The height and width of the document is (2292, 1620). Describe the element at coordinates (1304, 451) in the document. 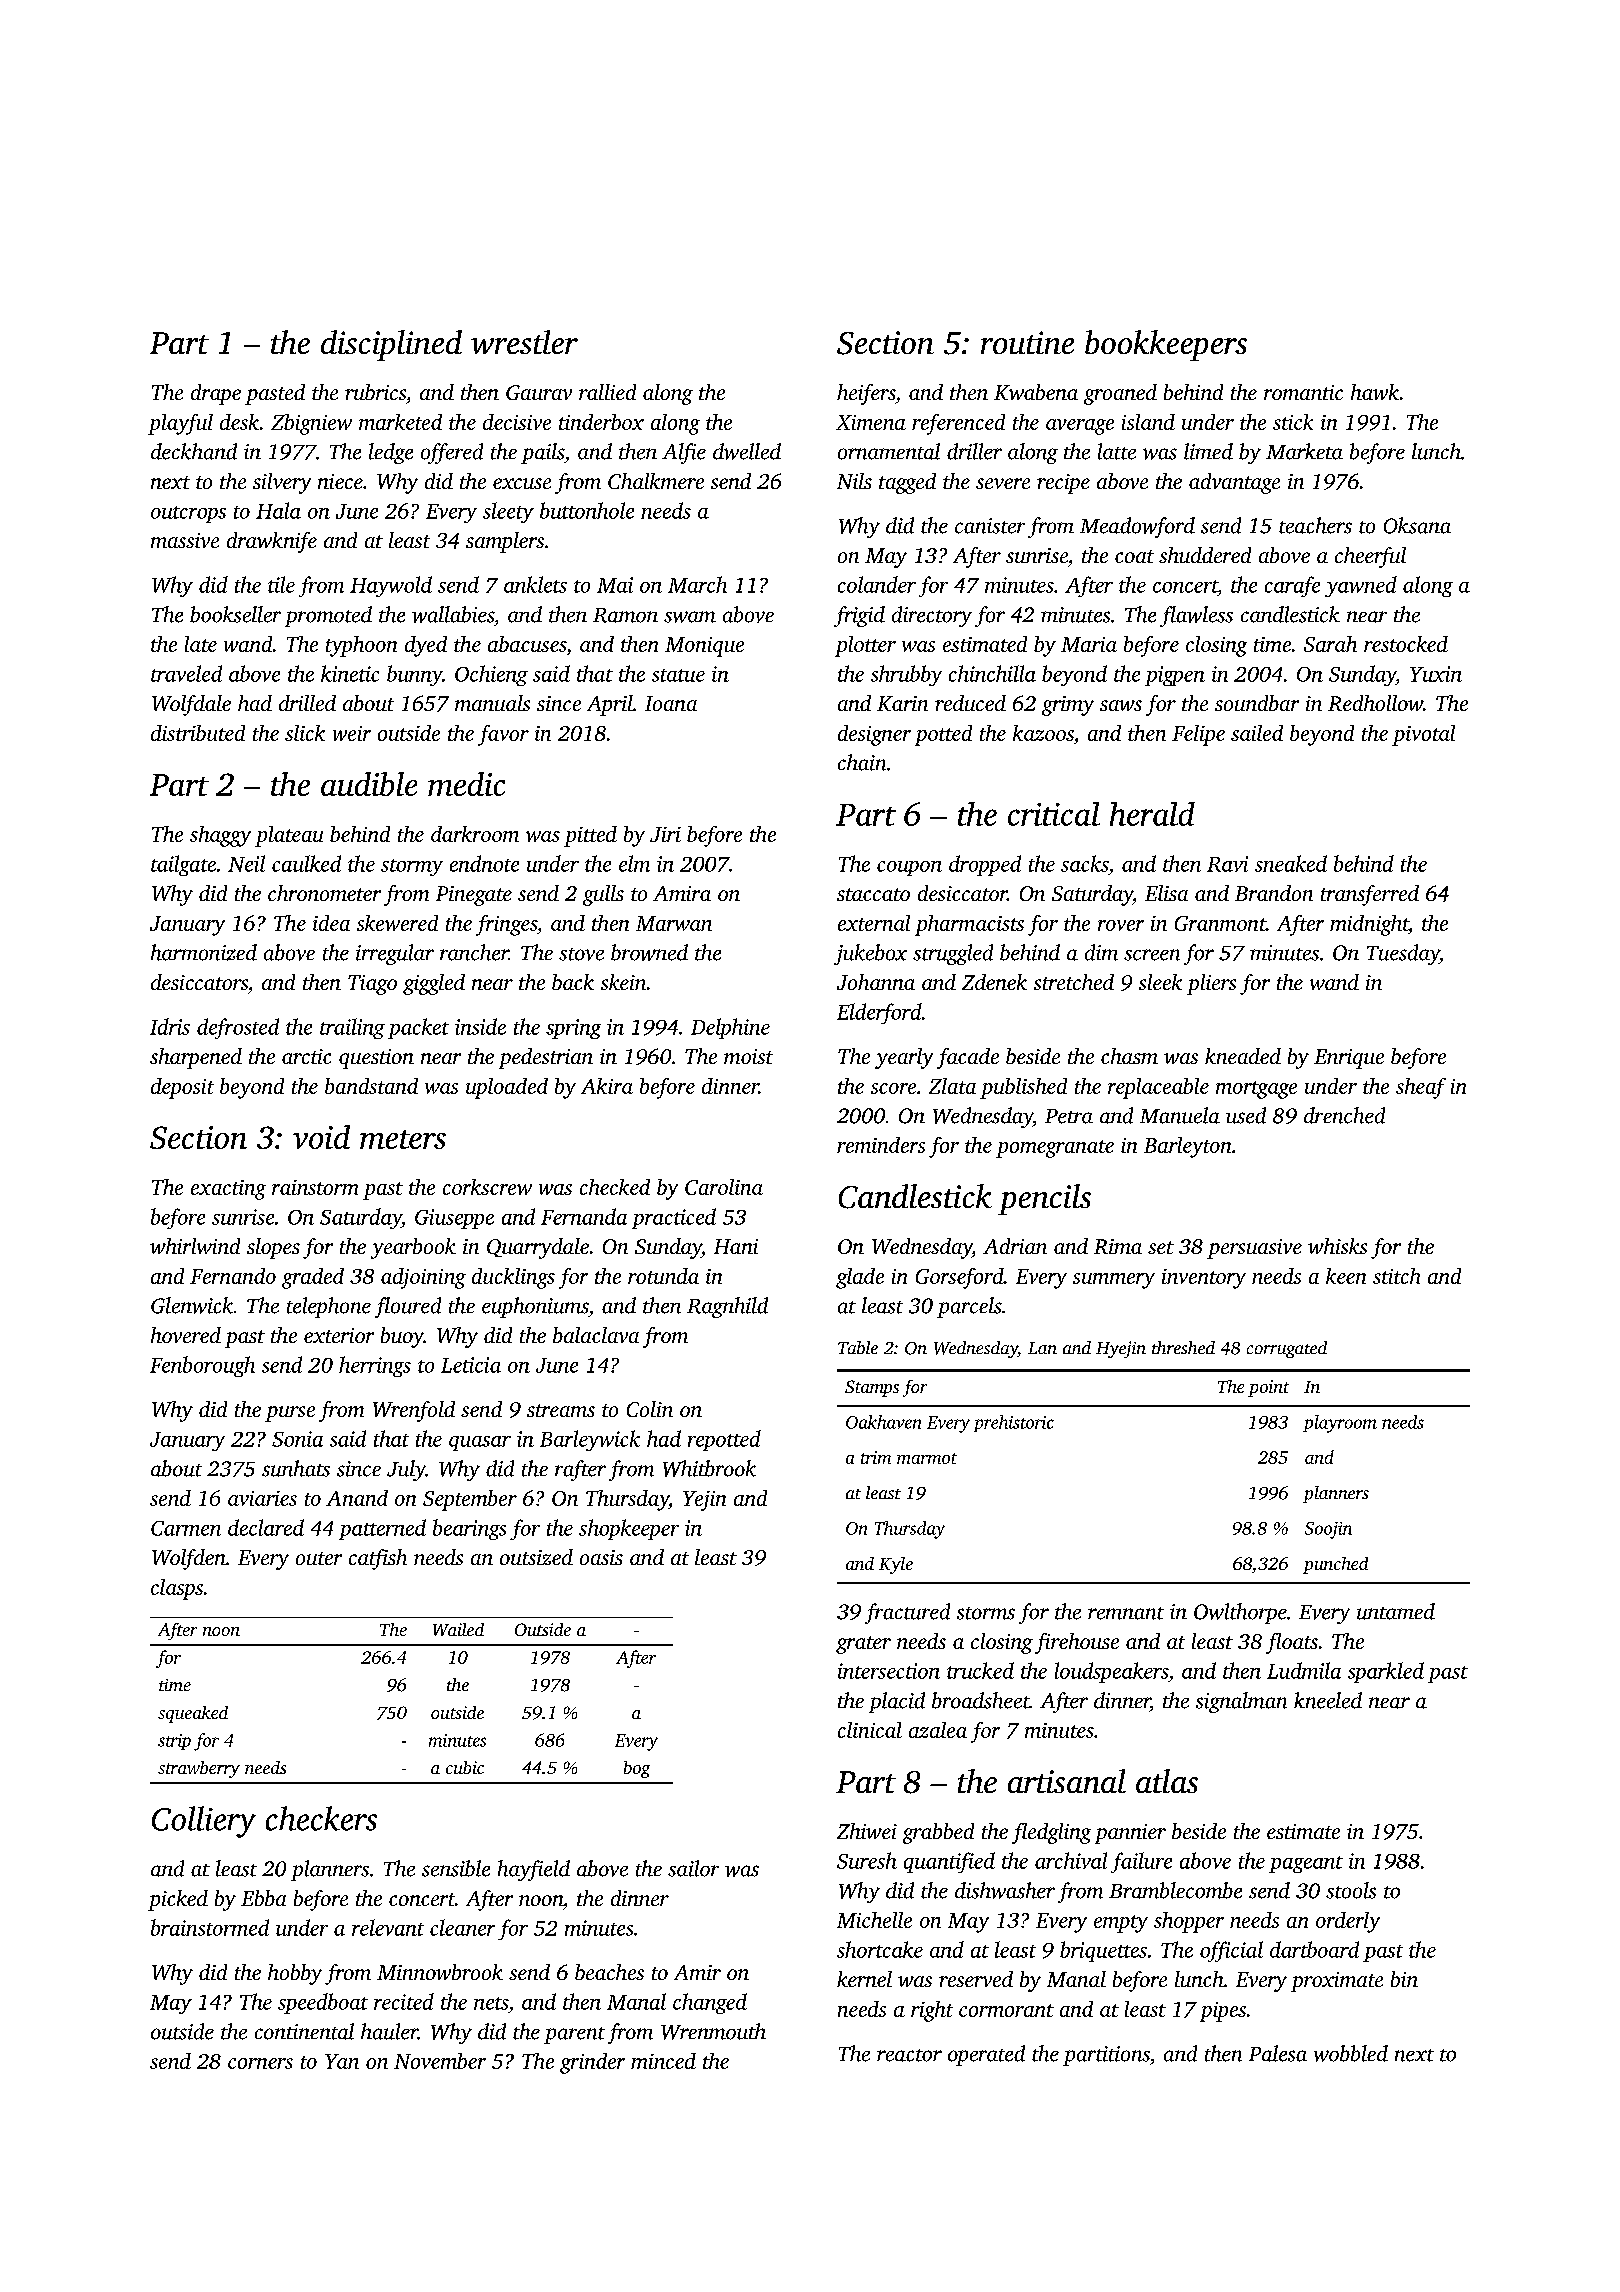

I see `Marketa` at that location.
